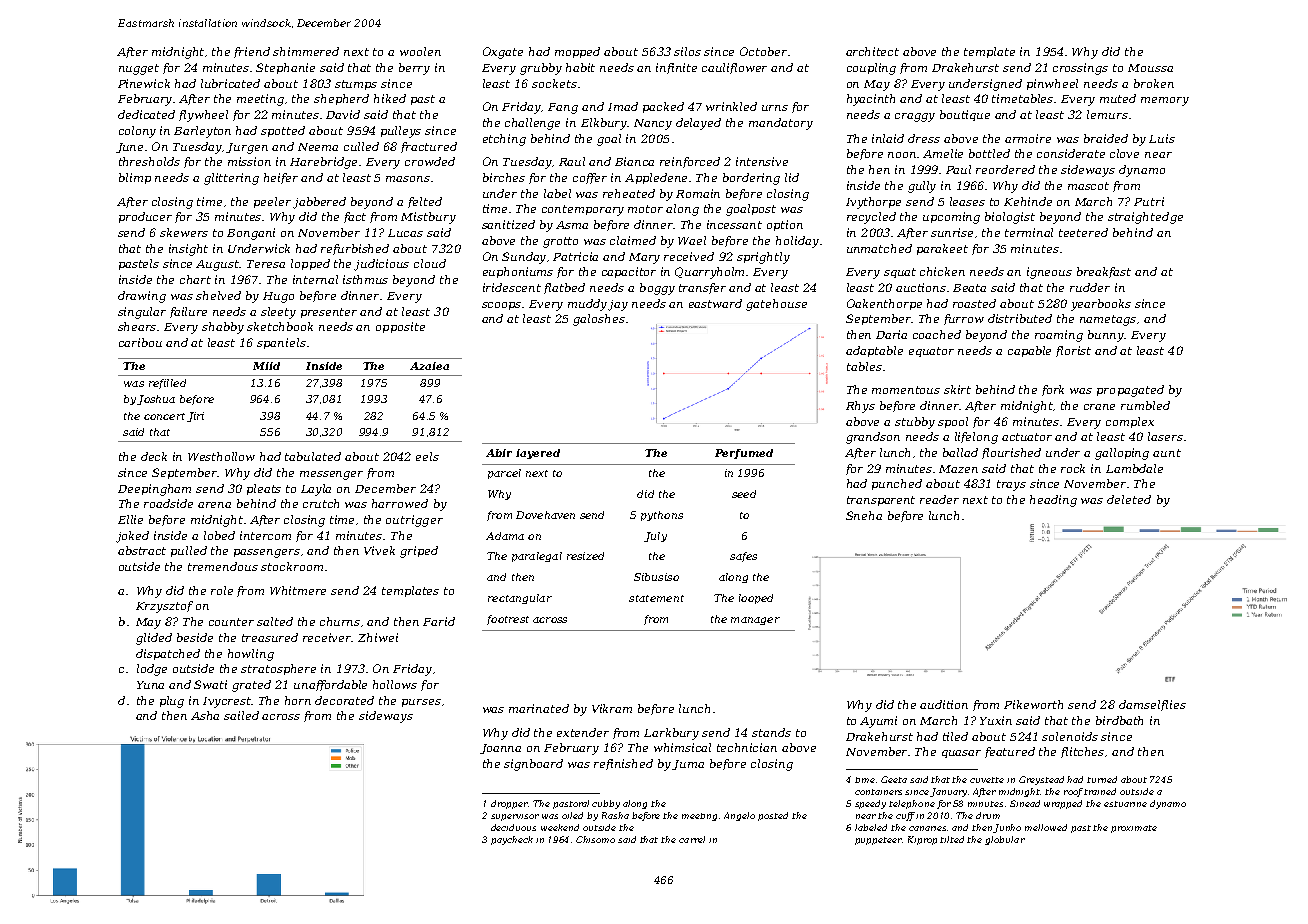  What do you see at coordinates (953, 422) in the page?
I see `spool` at bounding box center [953, 422].
